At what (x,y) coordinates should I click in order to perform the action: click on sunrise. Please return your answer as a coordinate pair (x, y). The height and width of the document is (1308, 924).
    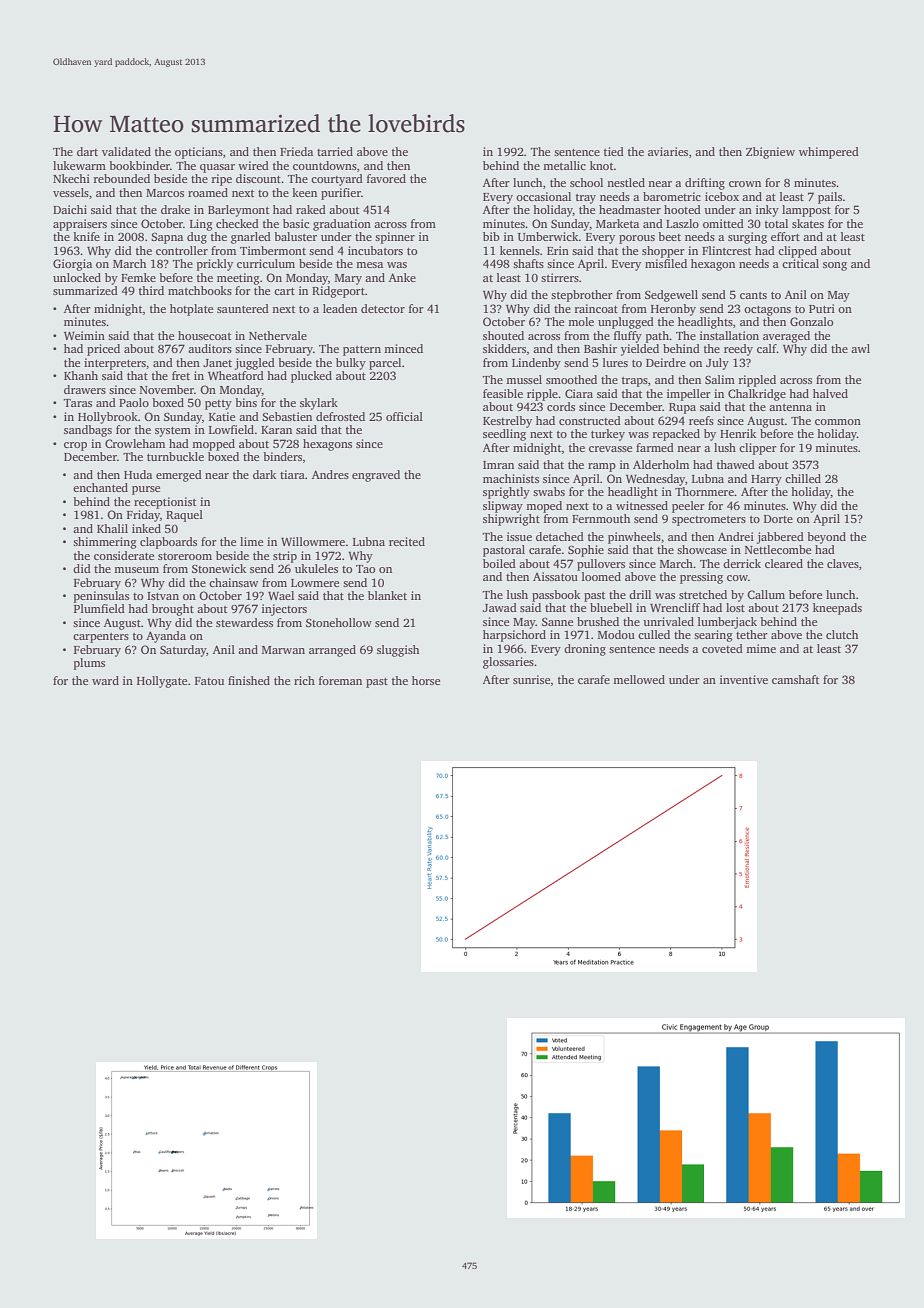
    Looking at the image, I should click on (531, 679).
